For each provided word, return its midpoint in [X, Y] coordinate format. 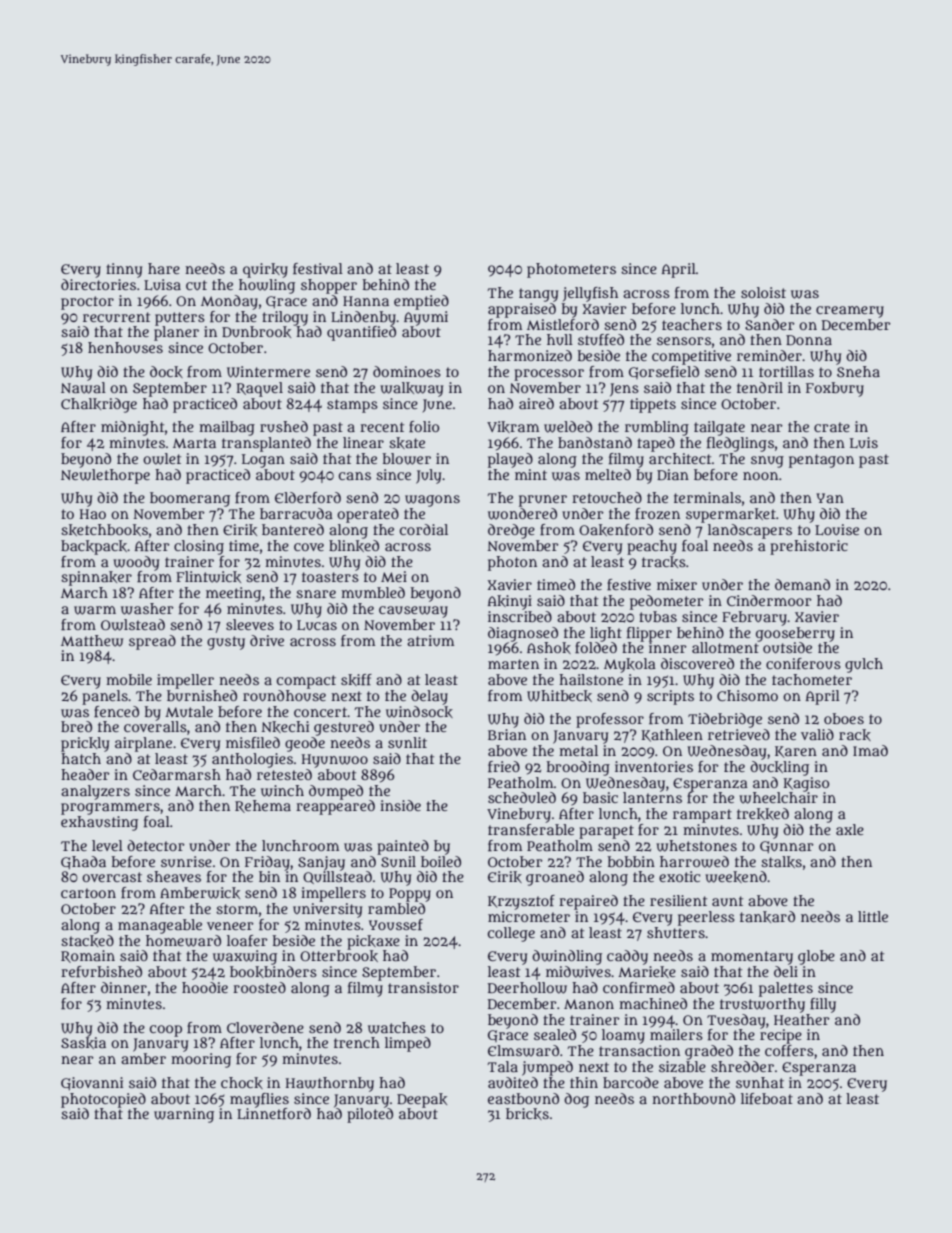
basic [600, 797]
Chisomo [747, 695]
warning [184, 1115]
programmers [110, 809]
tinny [124, 270]
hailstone [591, 679]
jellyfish [590, 294]
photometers [571, 270]
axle [850, 829]
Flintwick [208, 577]
